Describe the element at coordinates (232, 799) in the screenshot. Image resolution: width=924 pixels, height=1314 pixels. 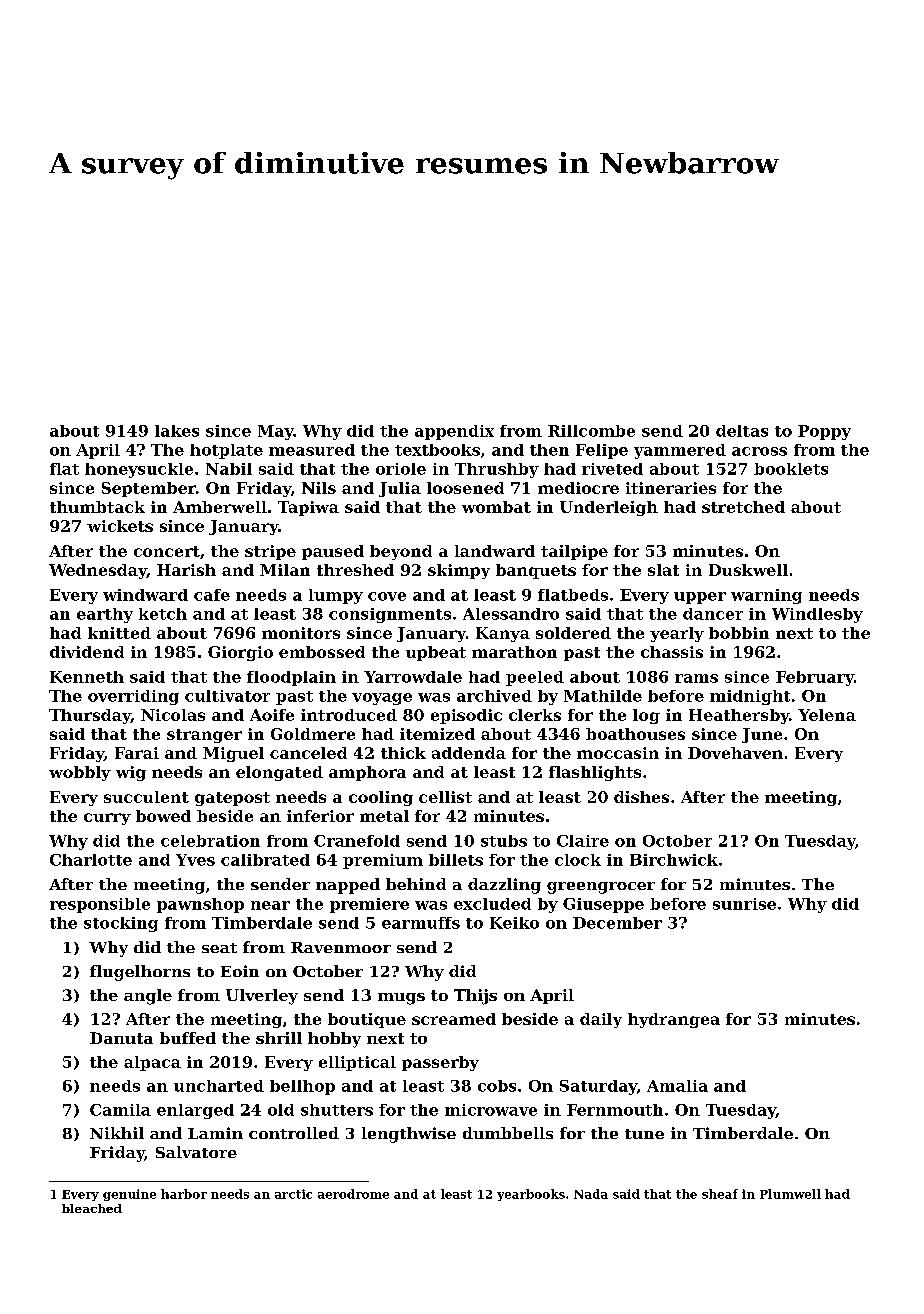
I see `gatepost` at that location.
